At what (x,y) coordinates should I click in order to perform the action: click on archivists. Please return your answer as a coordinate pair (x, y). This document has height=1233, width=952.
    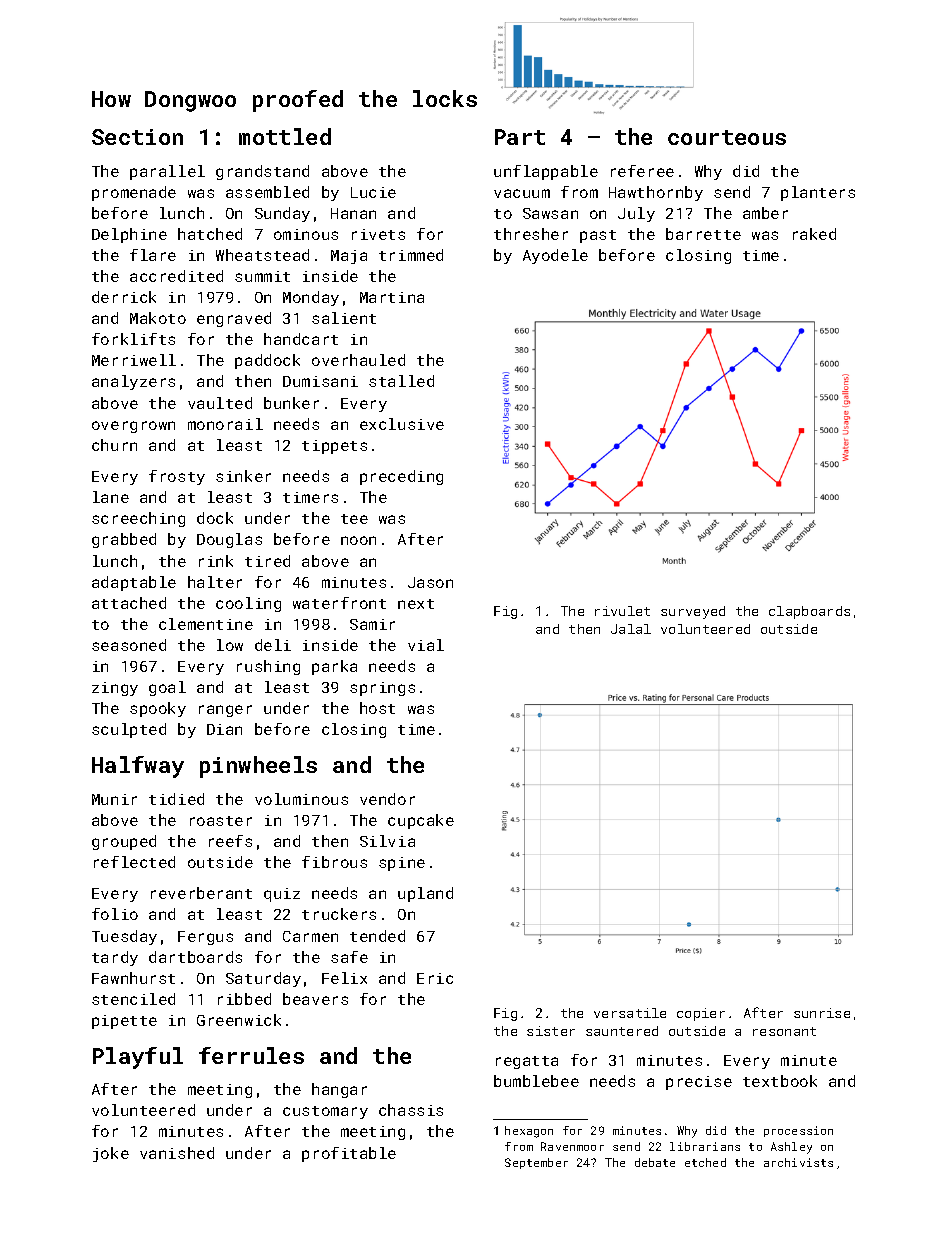
    Looking at the image, I should click on (798, 1162).
